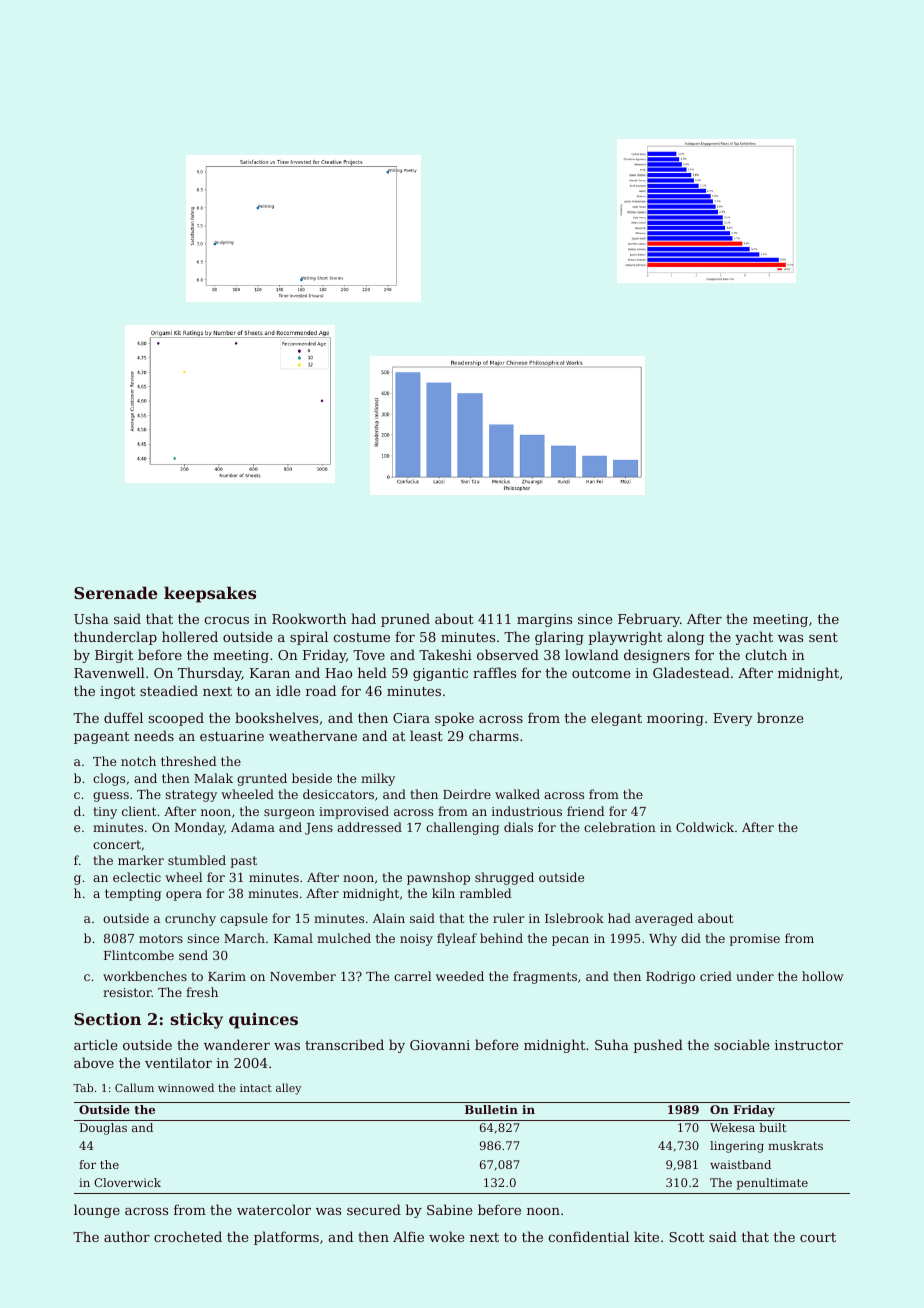 The width and height of the page is (924, 1308). Describe the element at coordinates (190, 919) in the page. I see `crunchy` at that location.
